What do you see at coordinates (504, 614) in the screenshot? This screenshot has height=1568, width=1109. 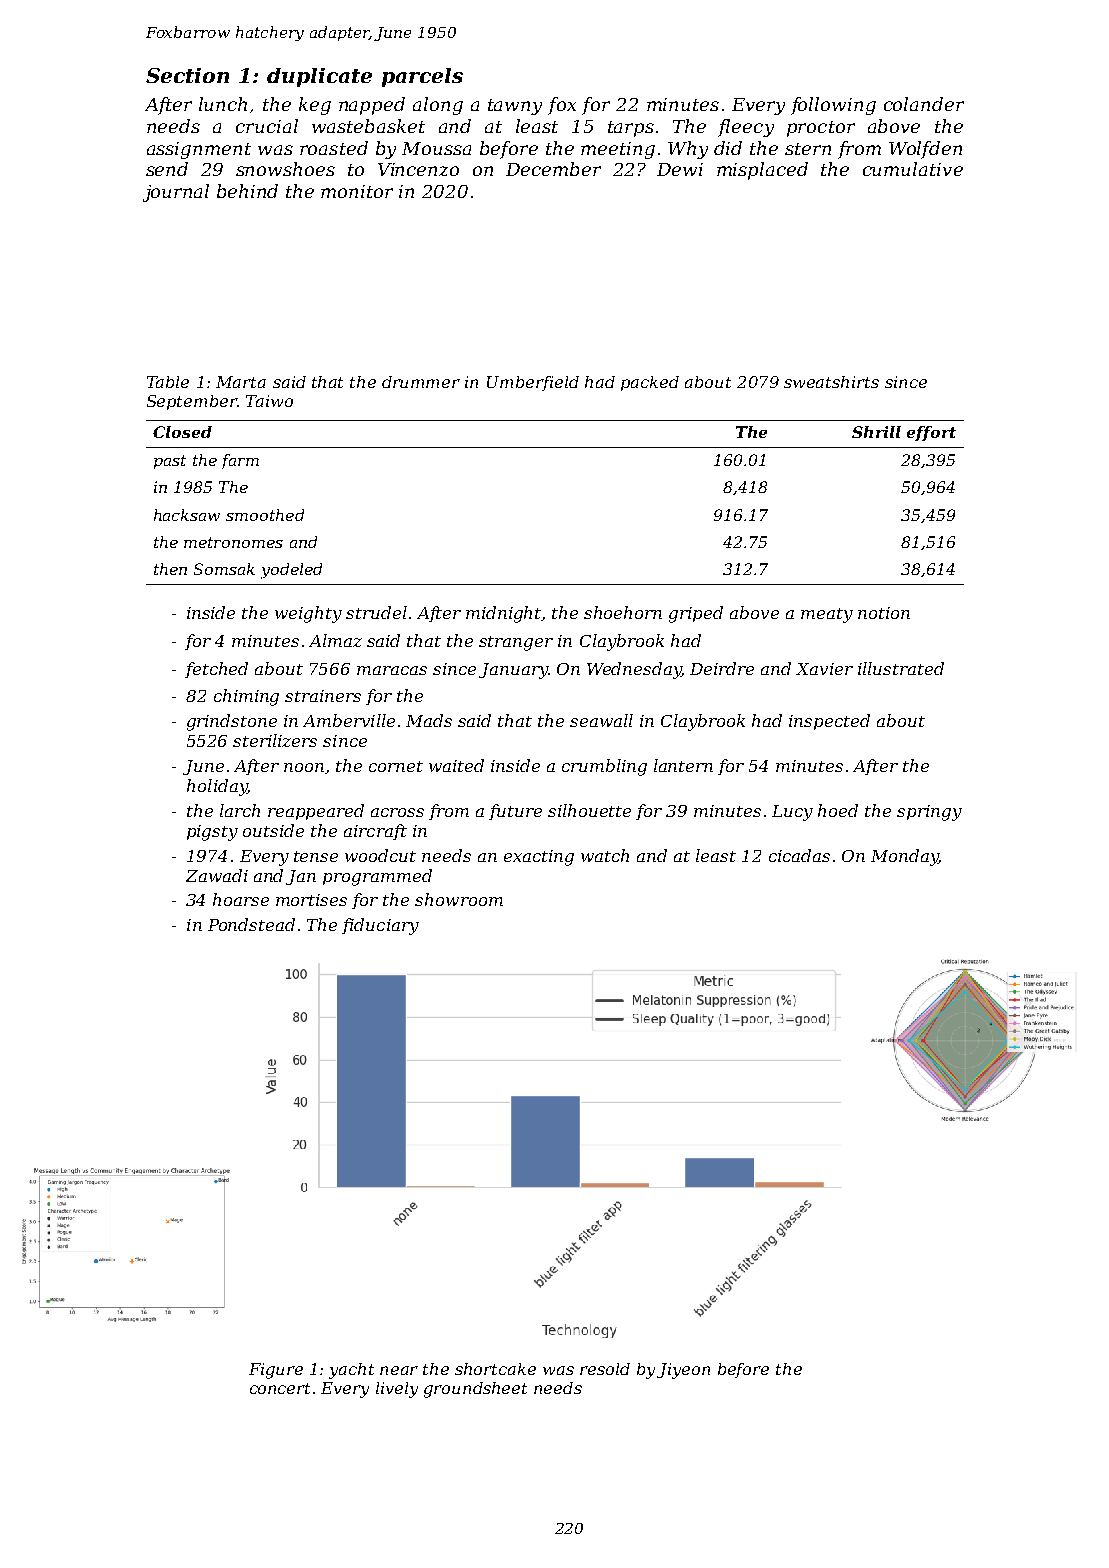 I see `midnight` at bounding box center [504, 614].
